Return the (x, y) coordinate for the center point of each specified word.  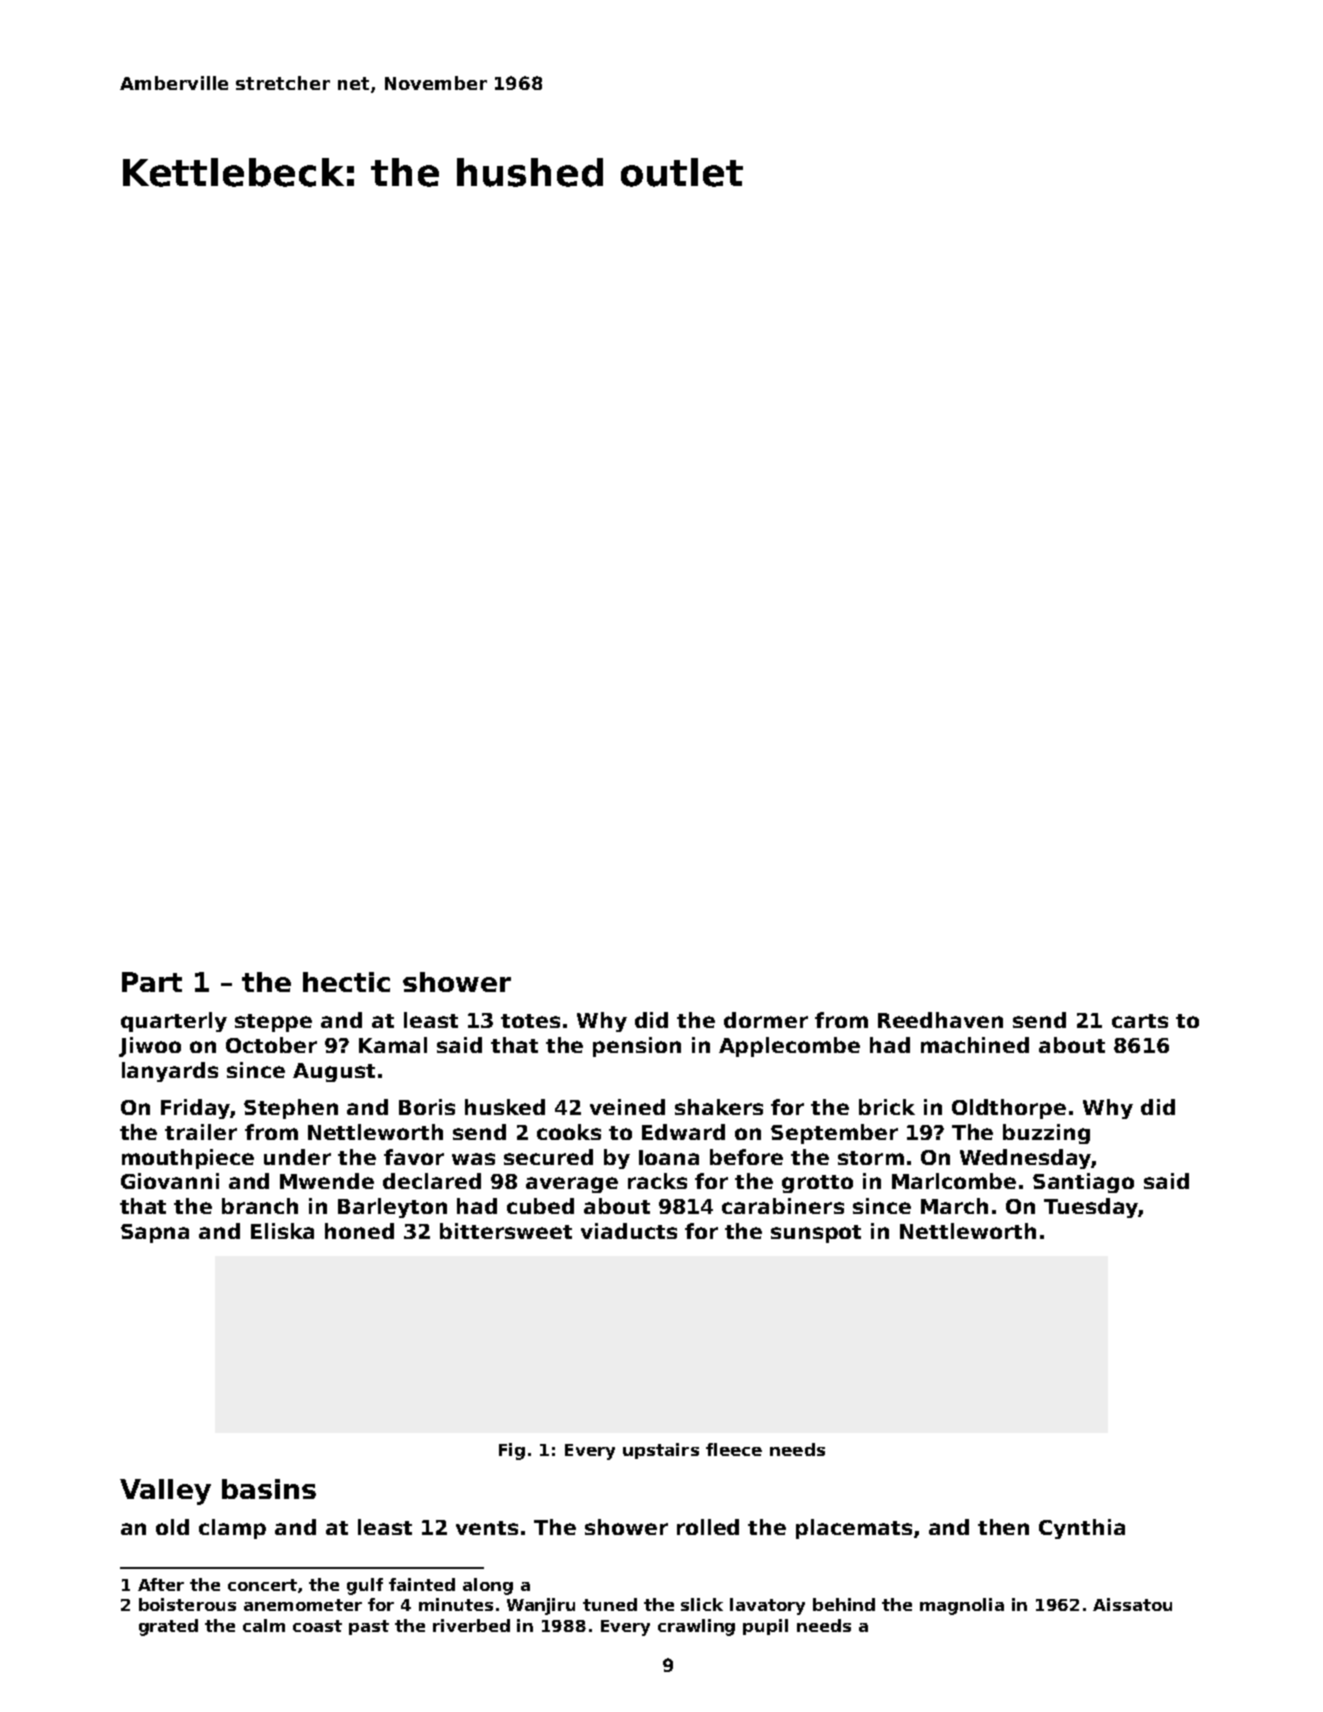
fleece (734, 1449)
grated (168, 1627)
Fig (512, 1451)
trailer (201, 1132)
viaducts (629, 1231)
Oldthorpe (1009, 1109)
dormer (766, 1020)
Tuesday (1091, 1208)
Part (152, 982)
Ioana (669, 1157)
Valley (165, 1492)
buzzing (1046, 1134)
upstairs (661, 1451)
